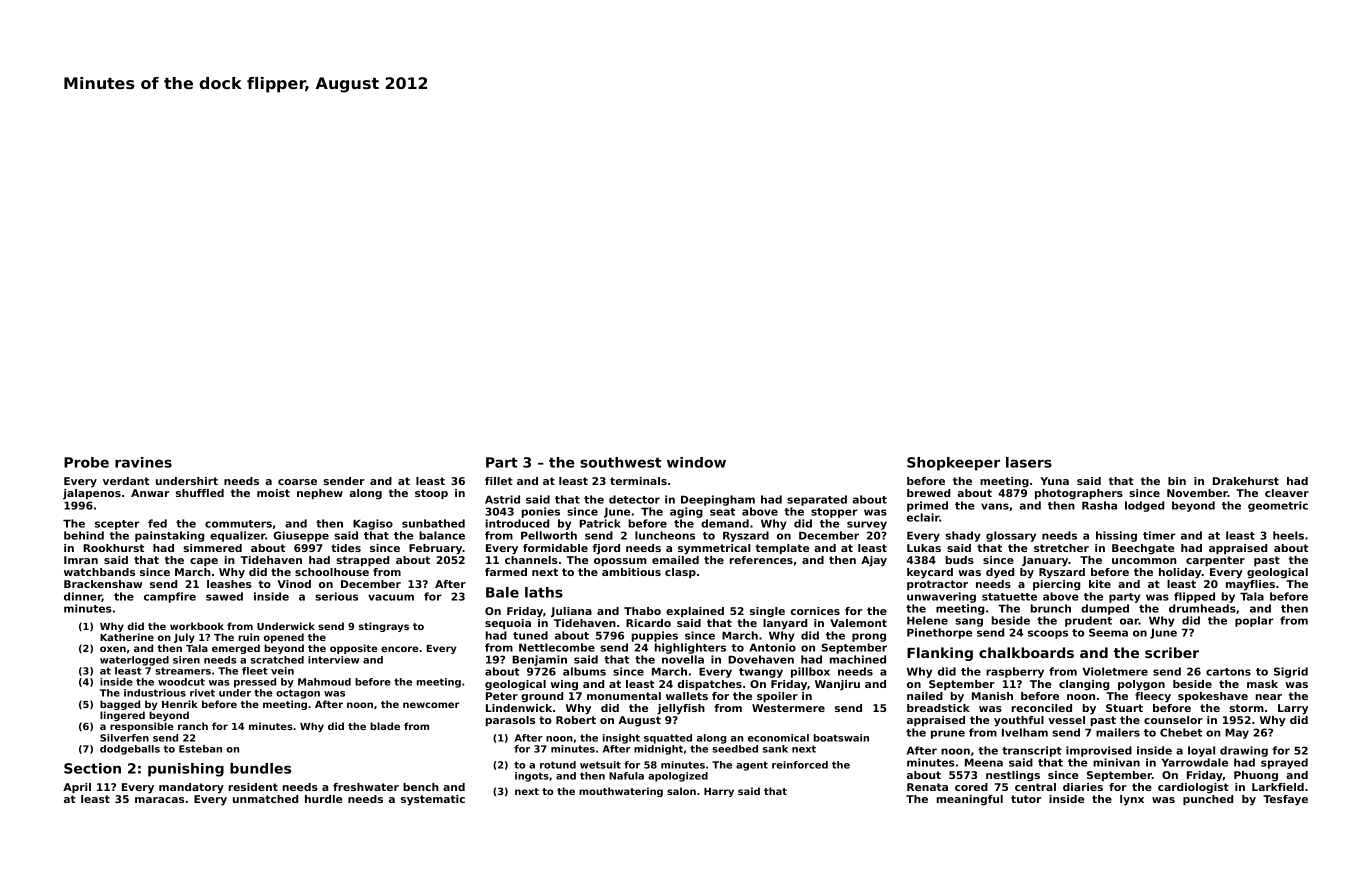 The image size is (1372, 887). Describe the element at coordinates (1285, 800) in the document. I see `Tesfaye` at that location.
